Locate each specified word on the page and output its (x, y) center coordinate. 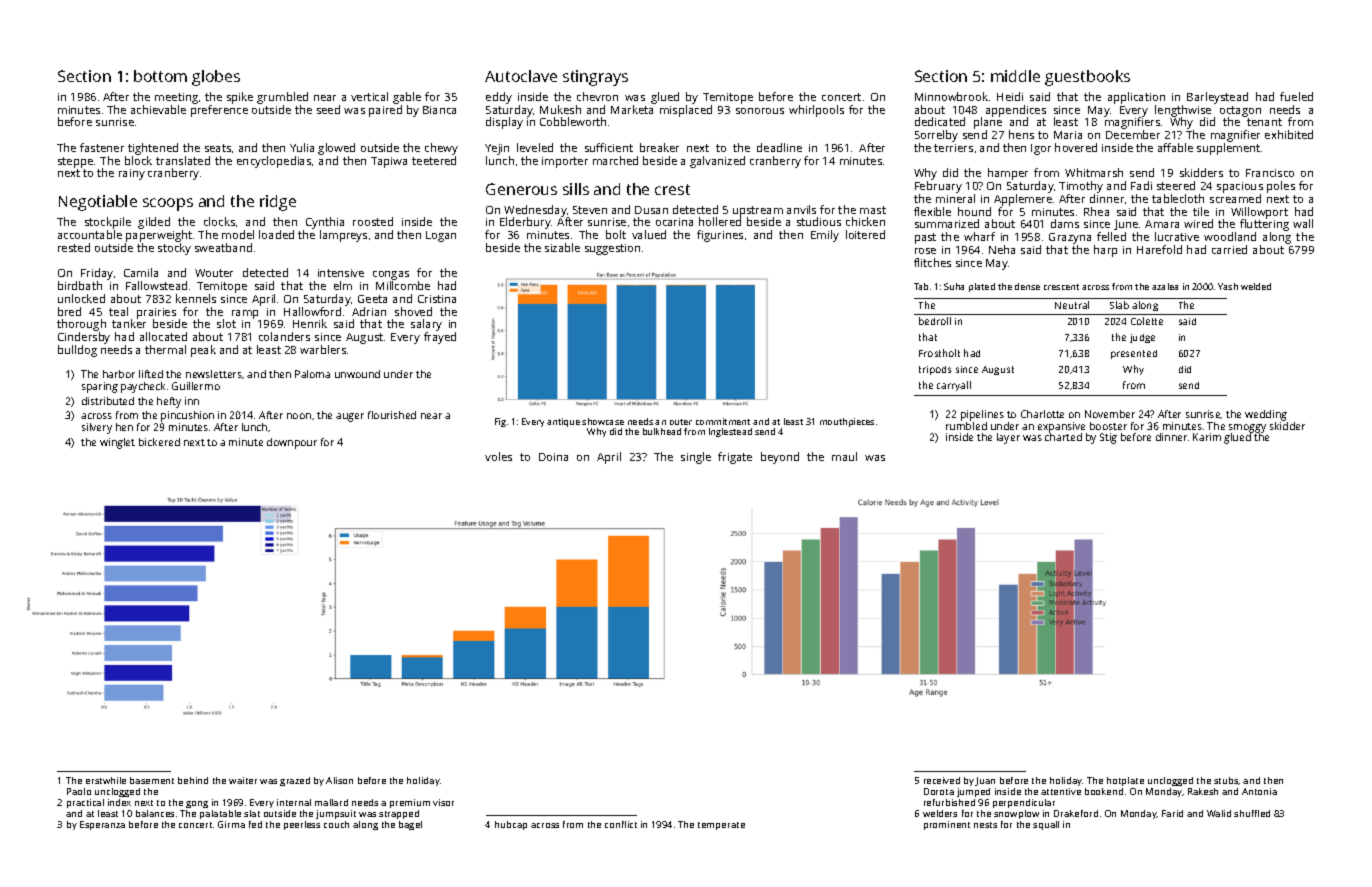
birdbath (80, 285)
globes (216, 78)
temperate (721, 826)
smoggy (1247, 428)
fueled (1296, 96)
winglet (117, 443)
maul (844, 456)
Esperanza (102, 825)
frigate (735, 458)
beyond (780, 458)
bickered (159, 442)
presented (1134, 354)
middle (1015, 76)
